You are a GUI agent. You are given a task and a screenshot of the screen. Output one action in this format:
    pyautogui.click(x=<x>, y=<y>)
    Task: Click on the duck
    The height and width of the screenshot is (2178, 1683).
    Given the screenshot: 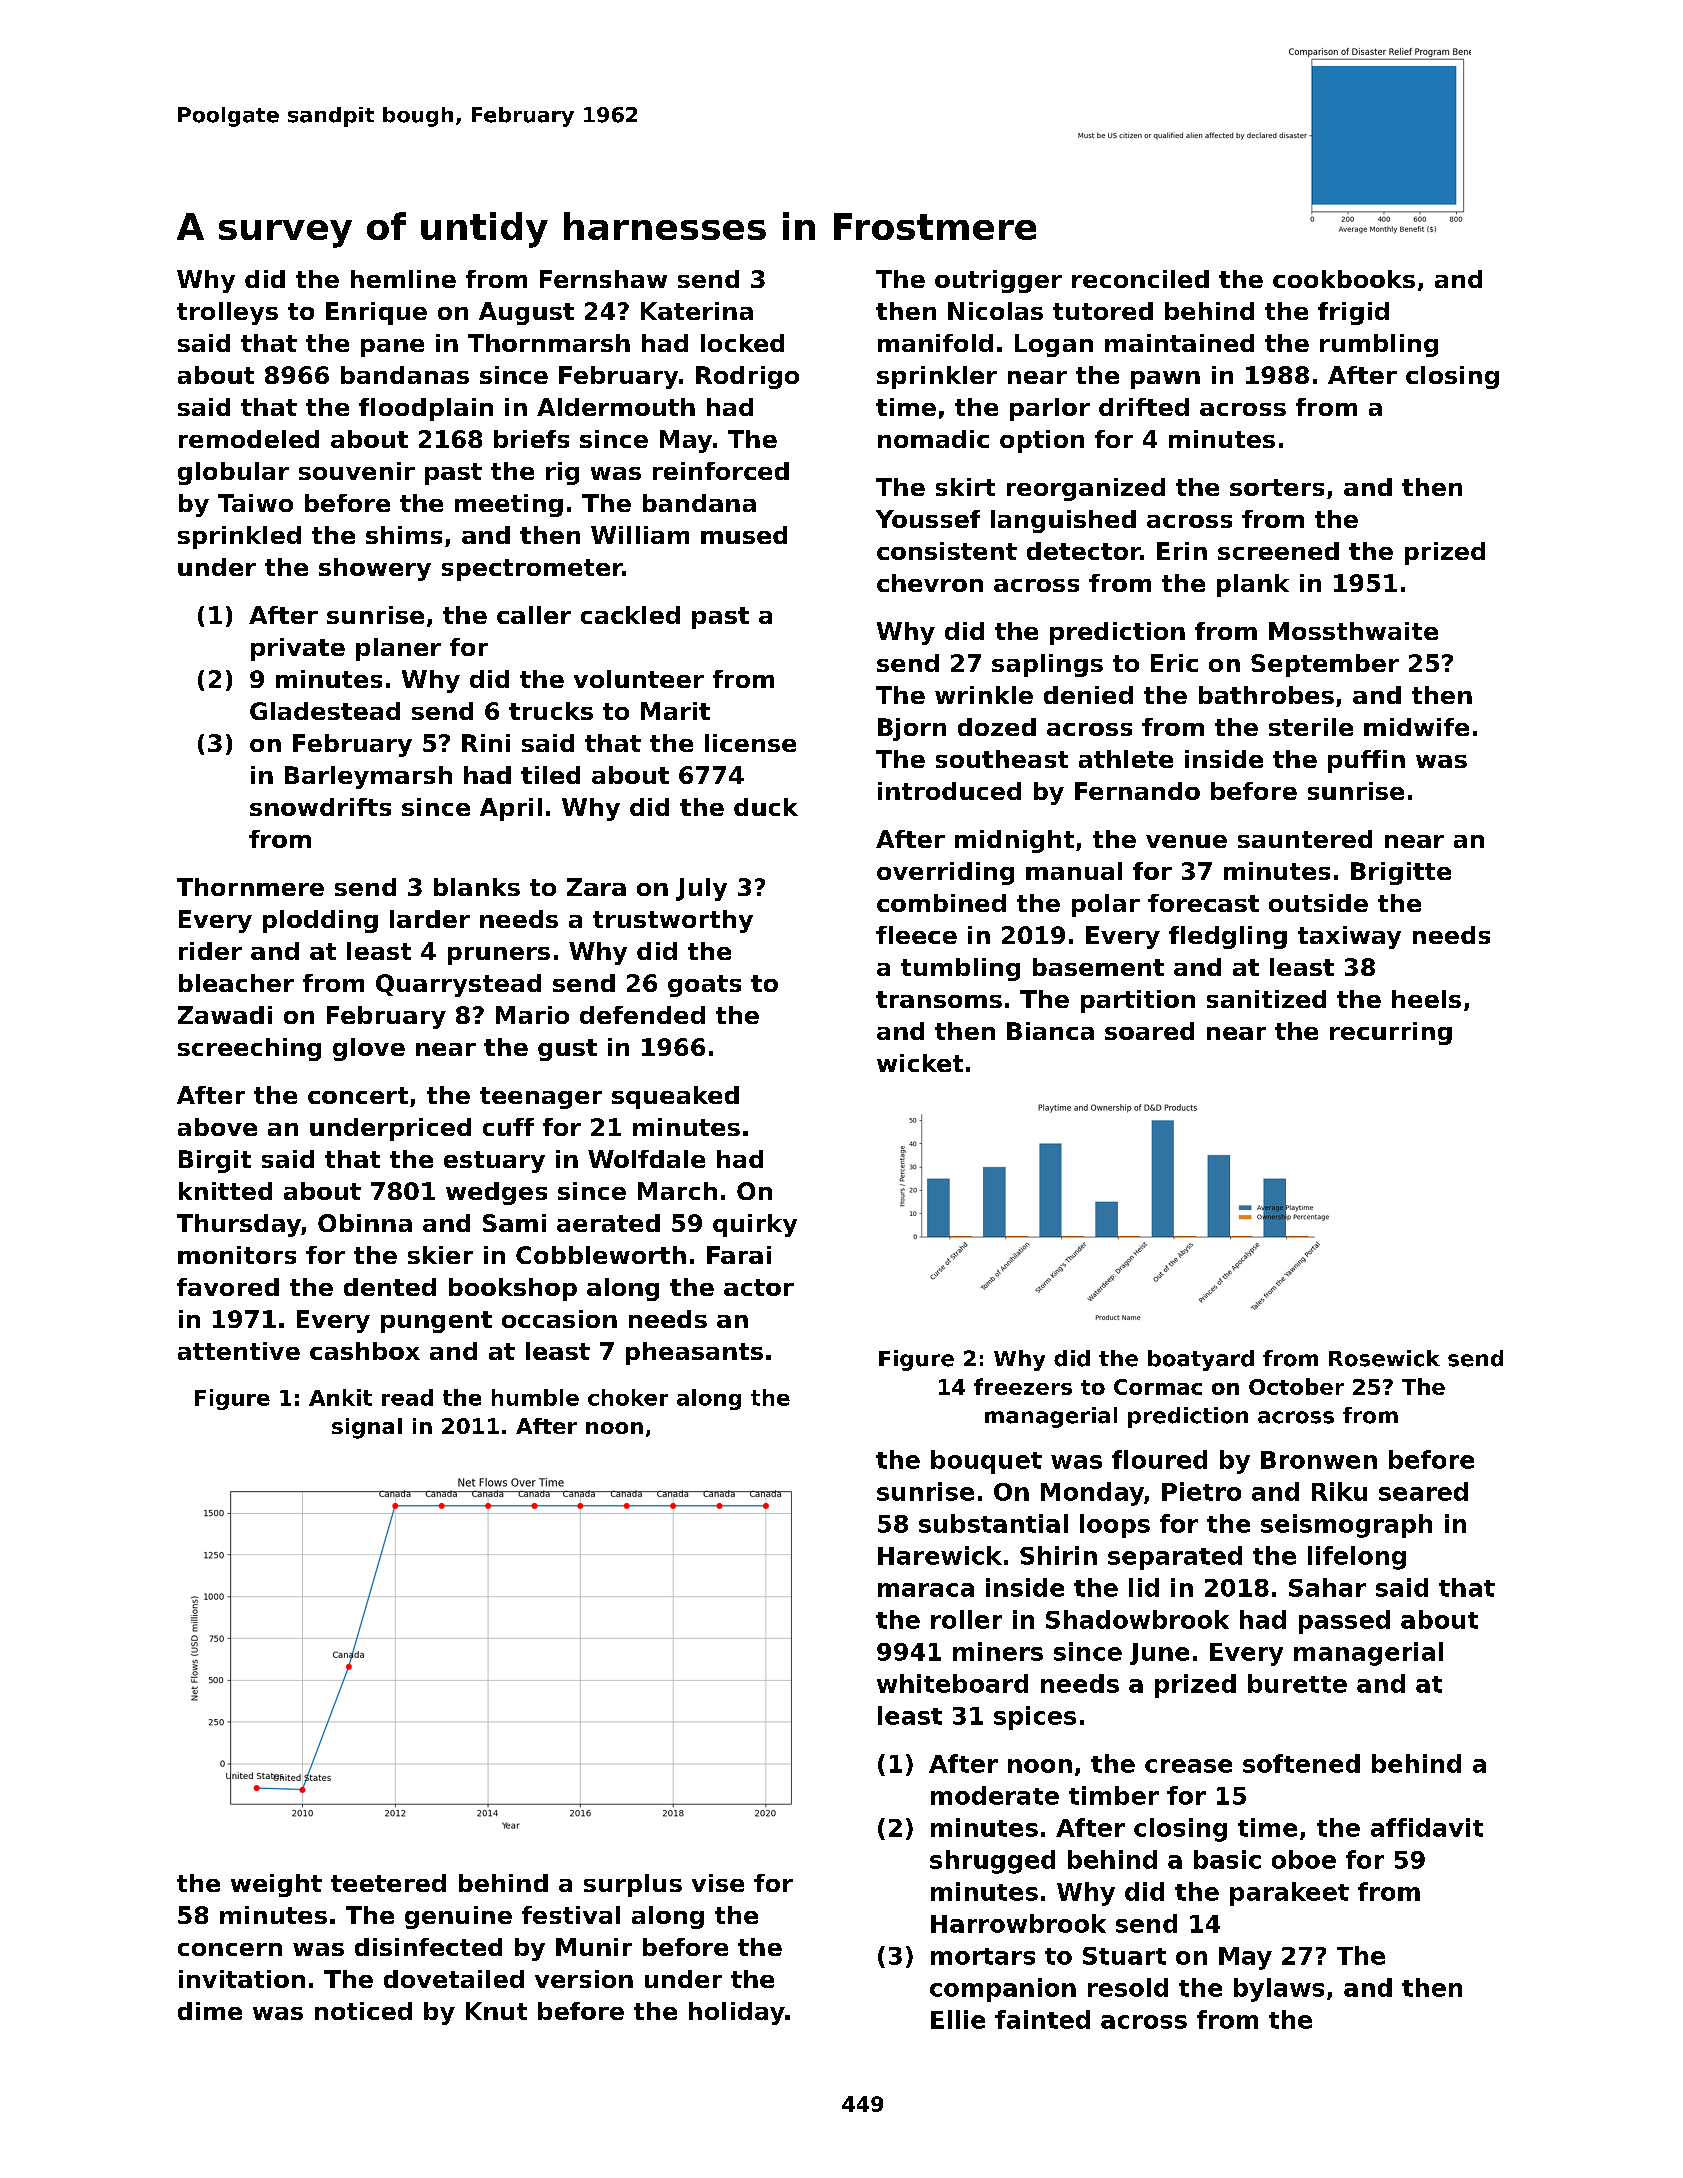 What is the action you would take?
    pyautogui.click(x=766, y=807)
